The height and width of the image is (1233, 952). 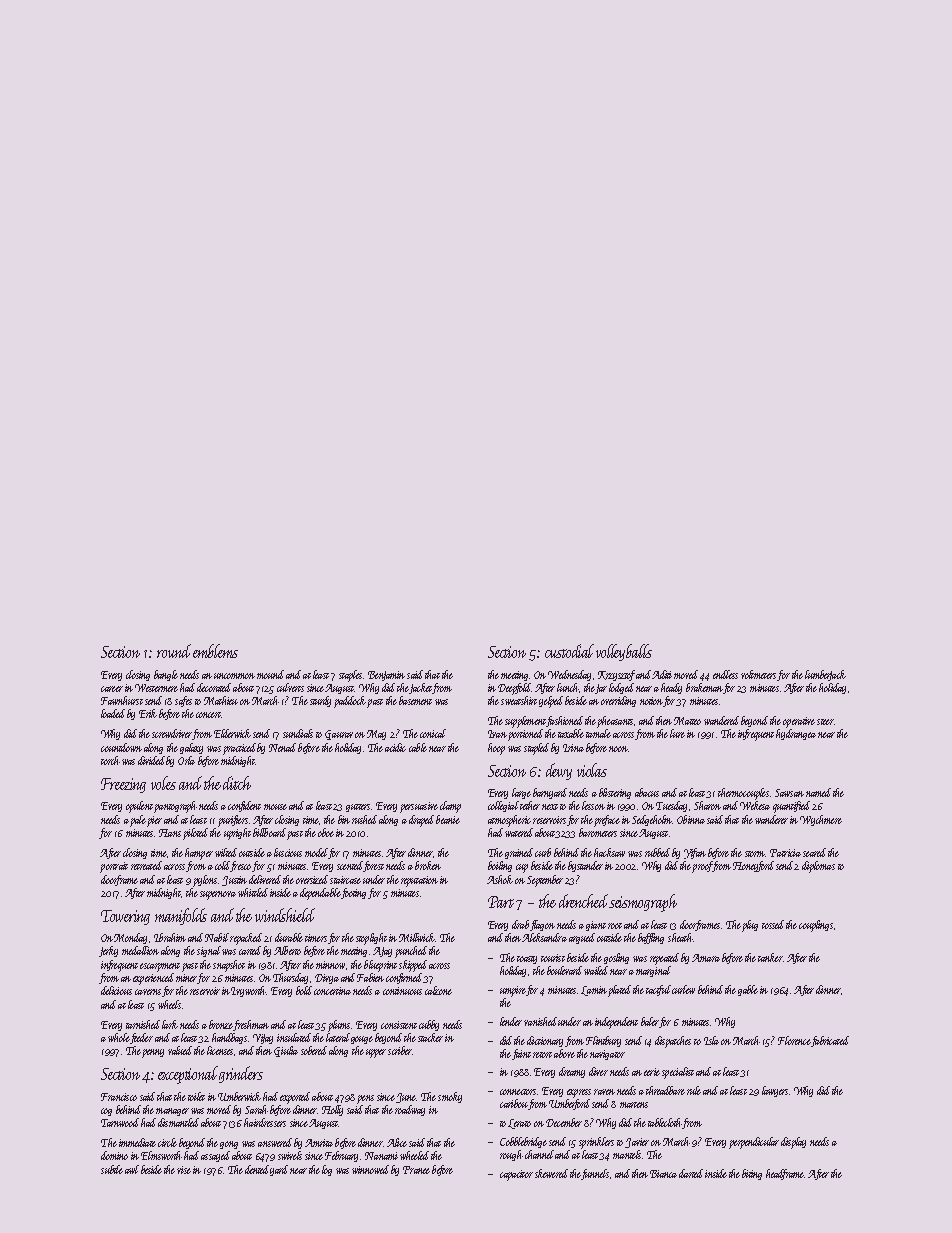 I want to click on curlew, so click(x=683, y=989).
